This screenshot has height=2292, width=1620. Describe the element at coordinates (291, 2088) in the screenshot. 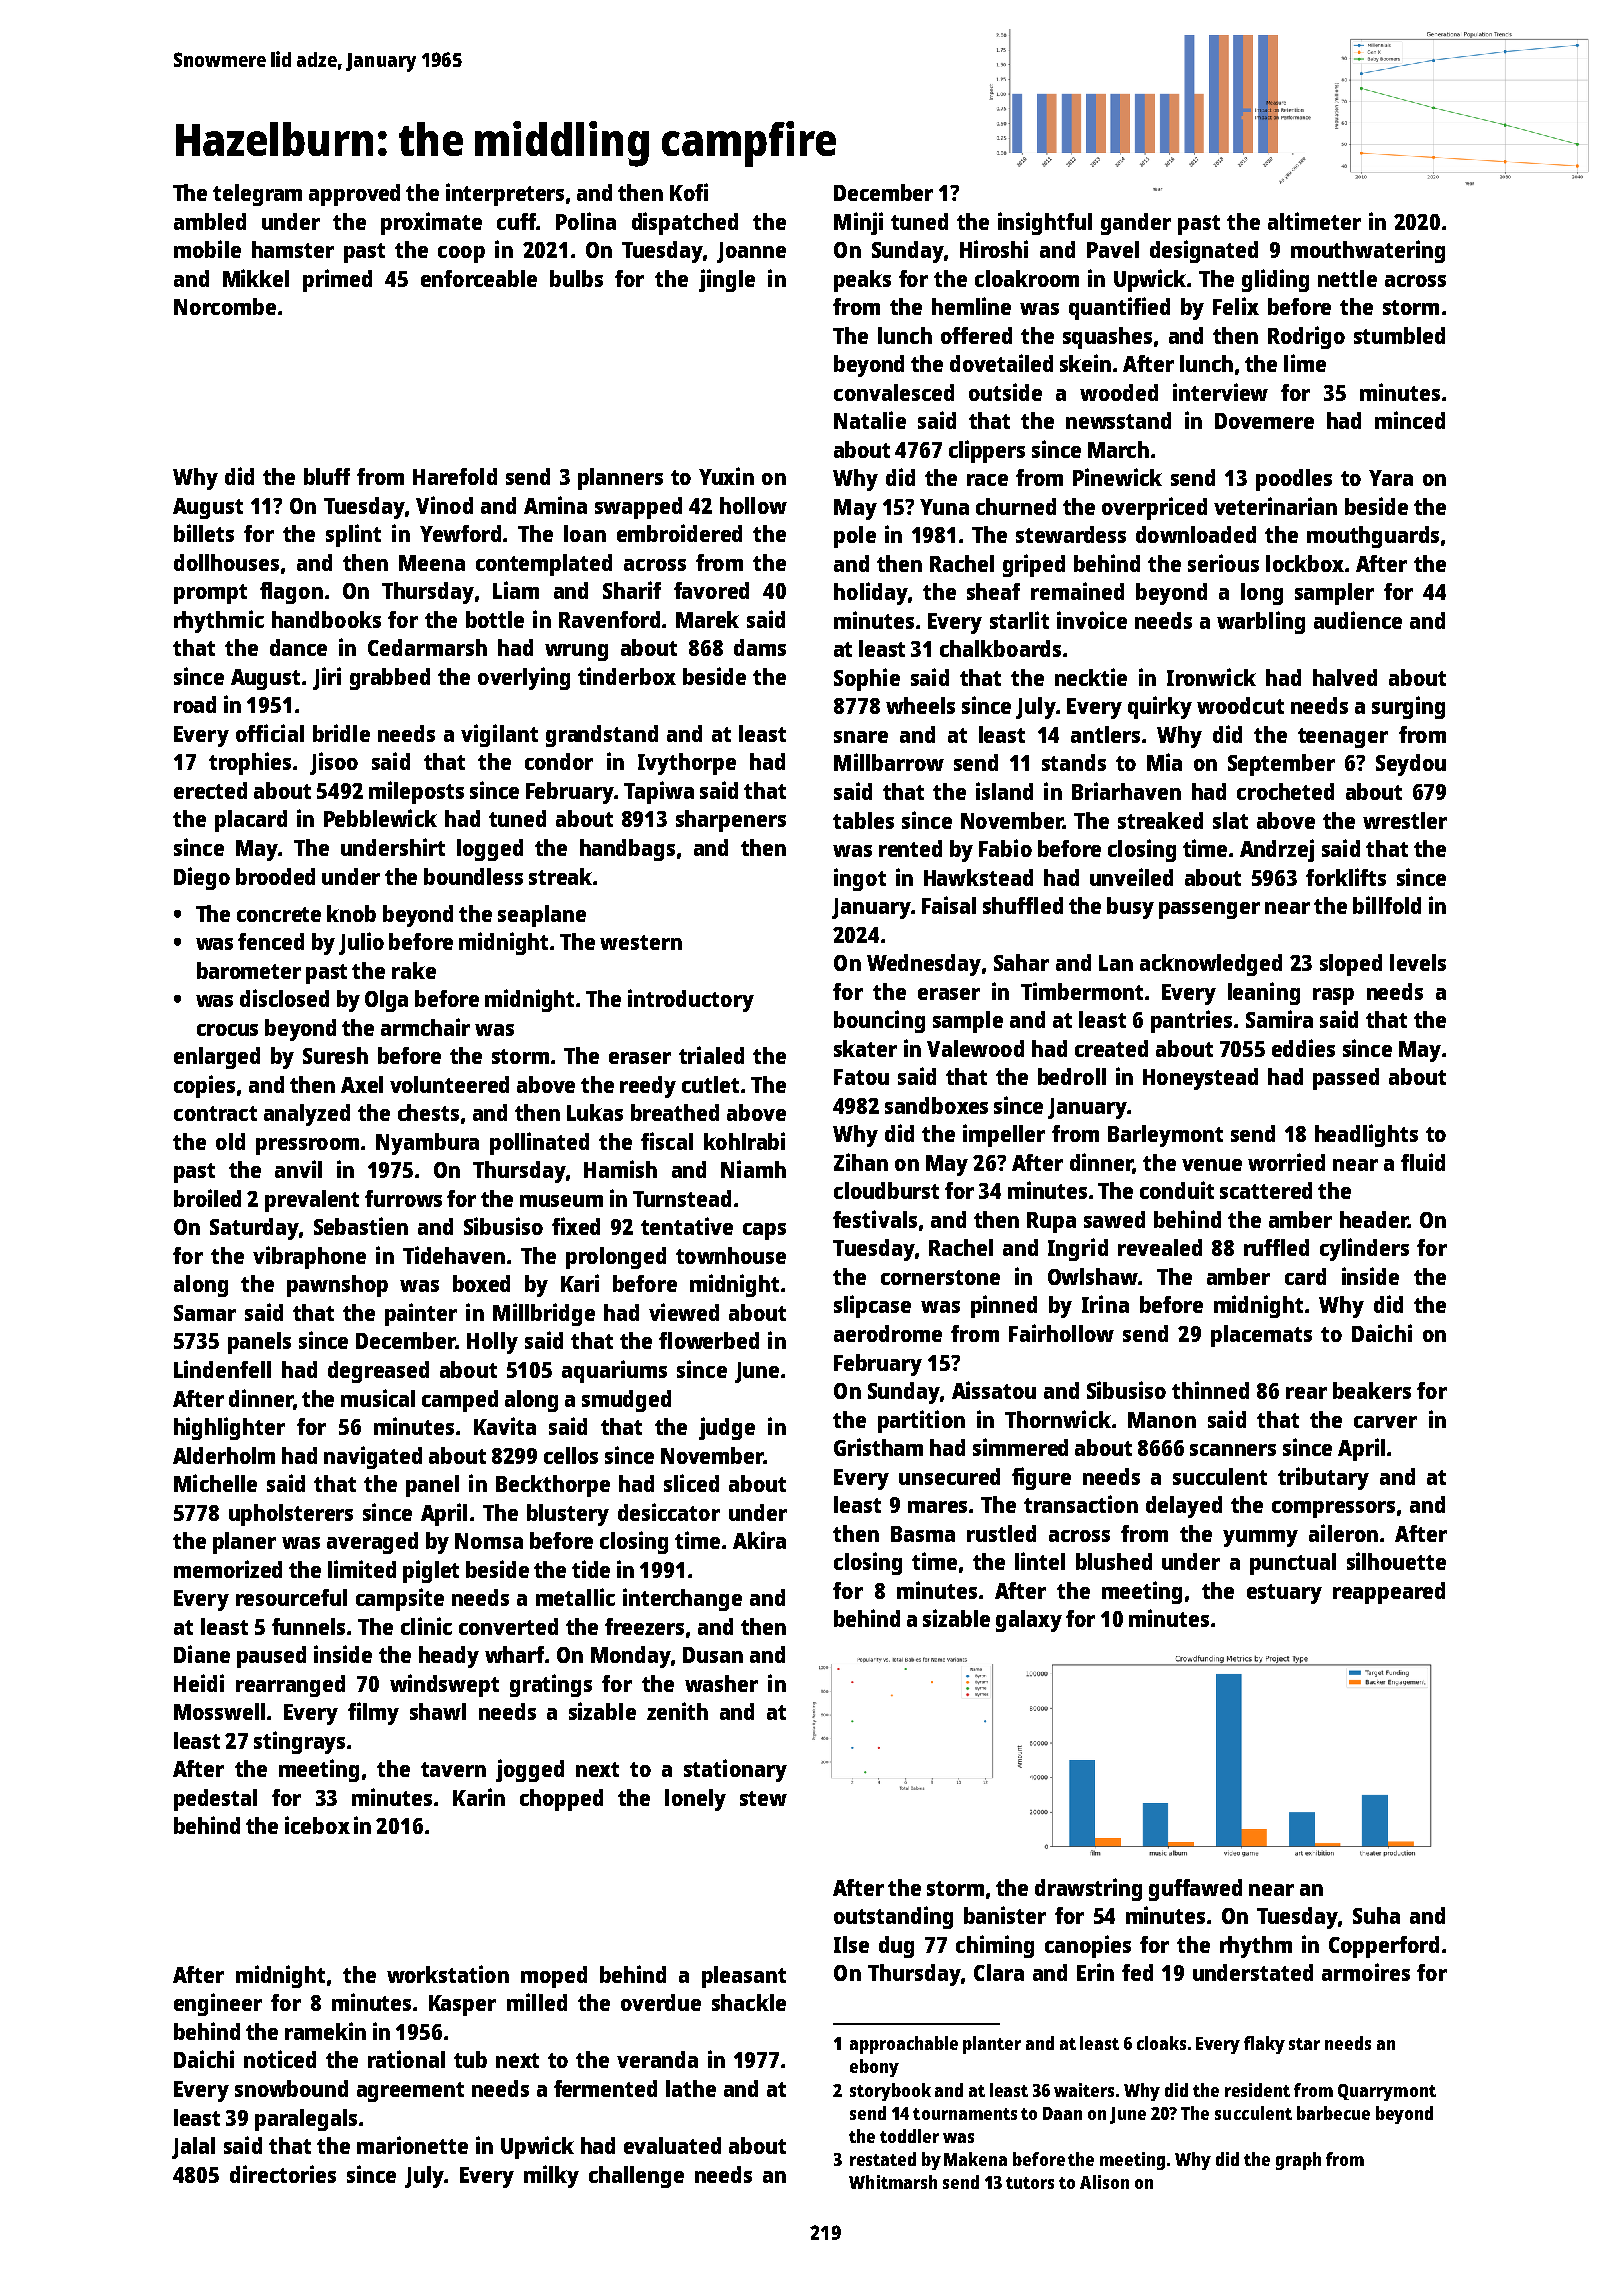

I see `snowbound` at that location.
